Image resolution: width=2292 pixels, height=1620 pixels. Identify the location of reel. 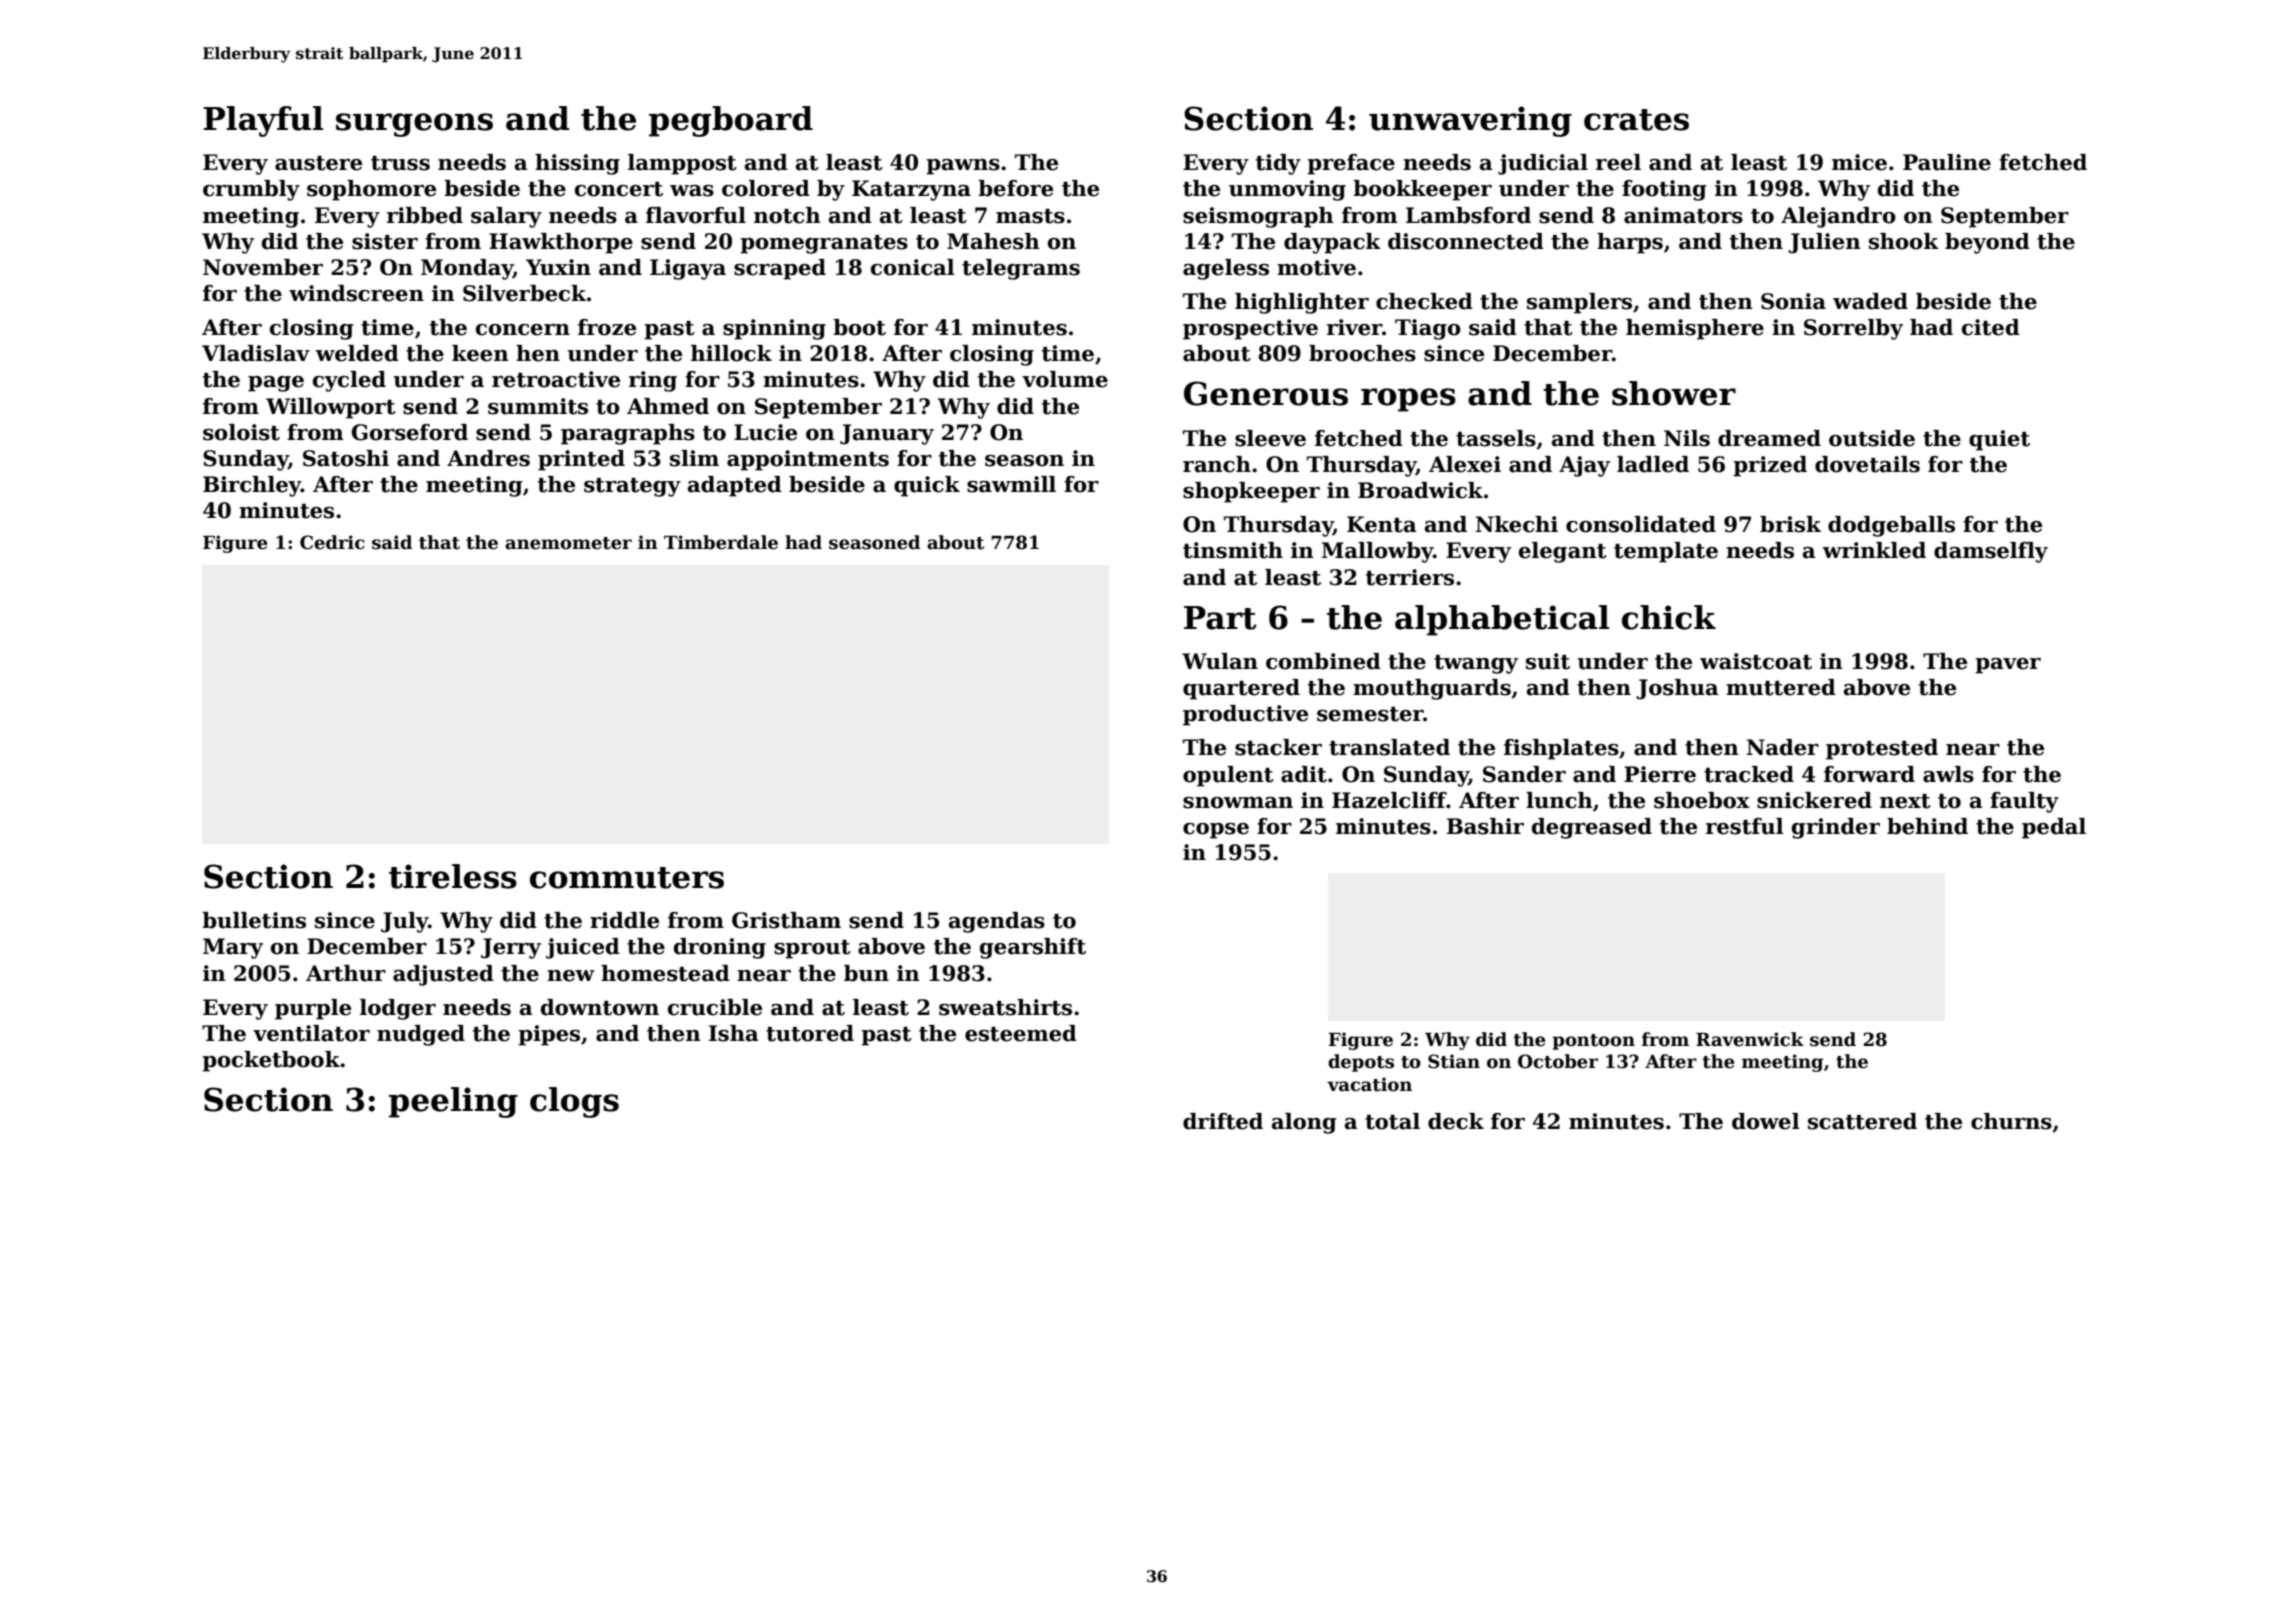
(1618, 162).
